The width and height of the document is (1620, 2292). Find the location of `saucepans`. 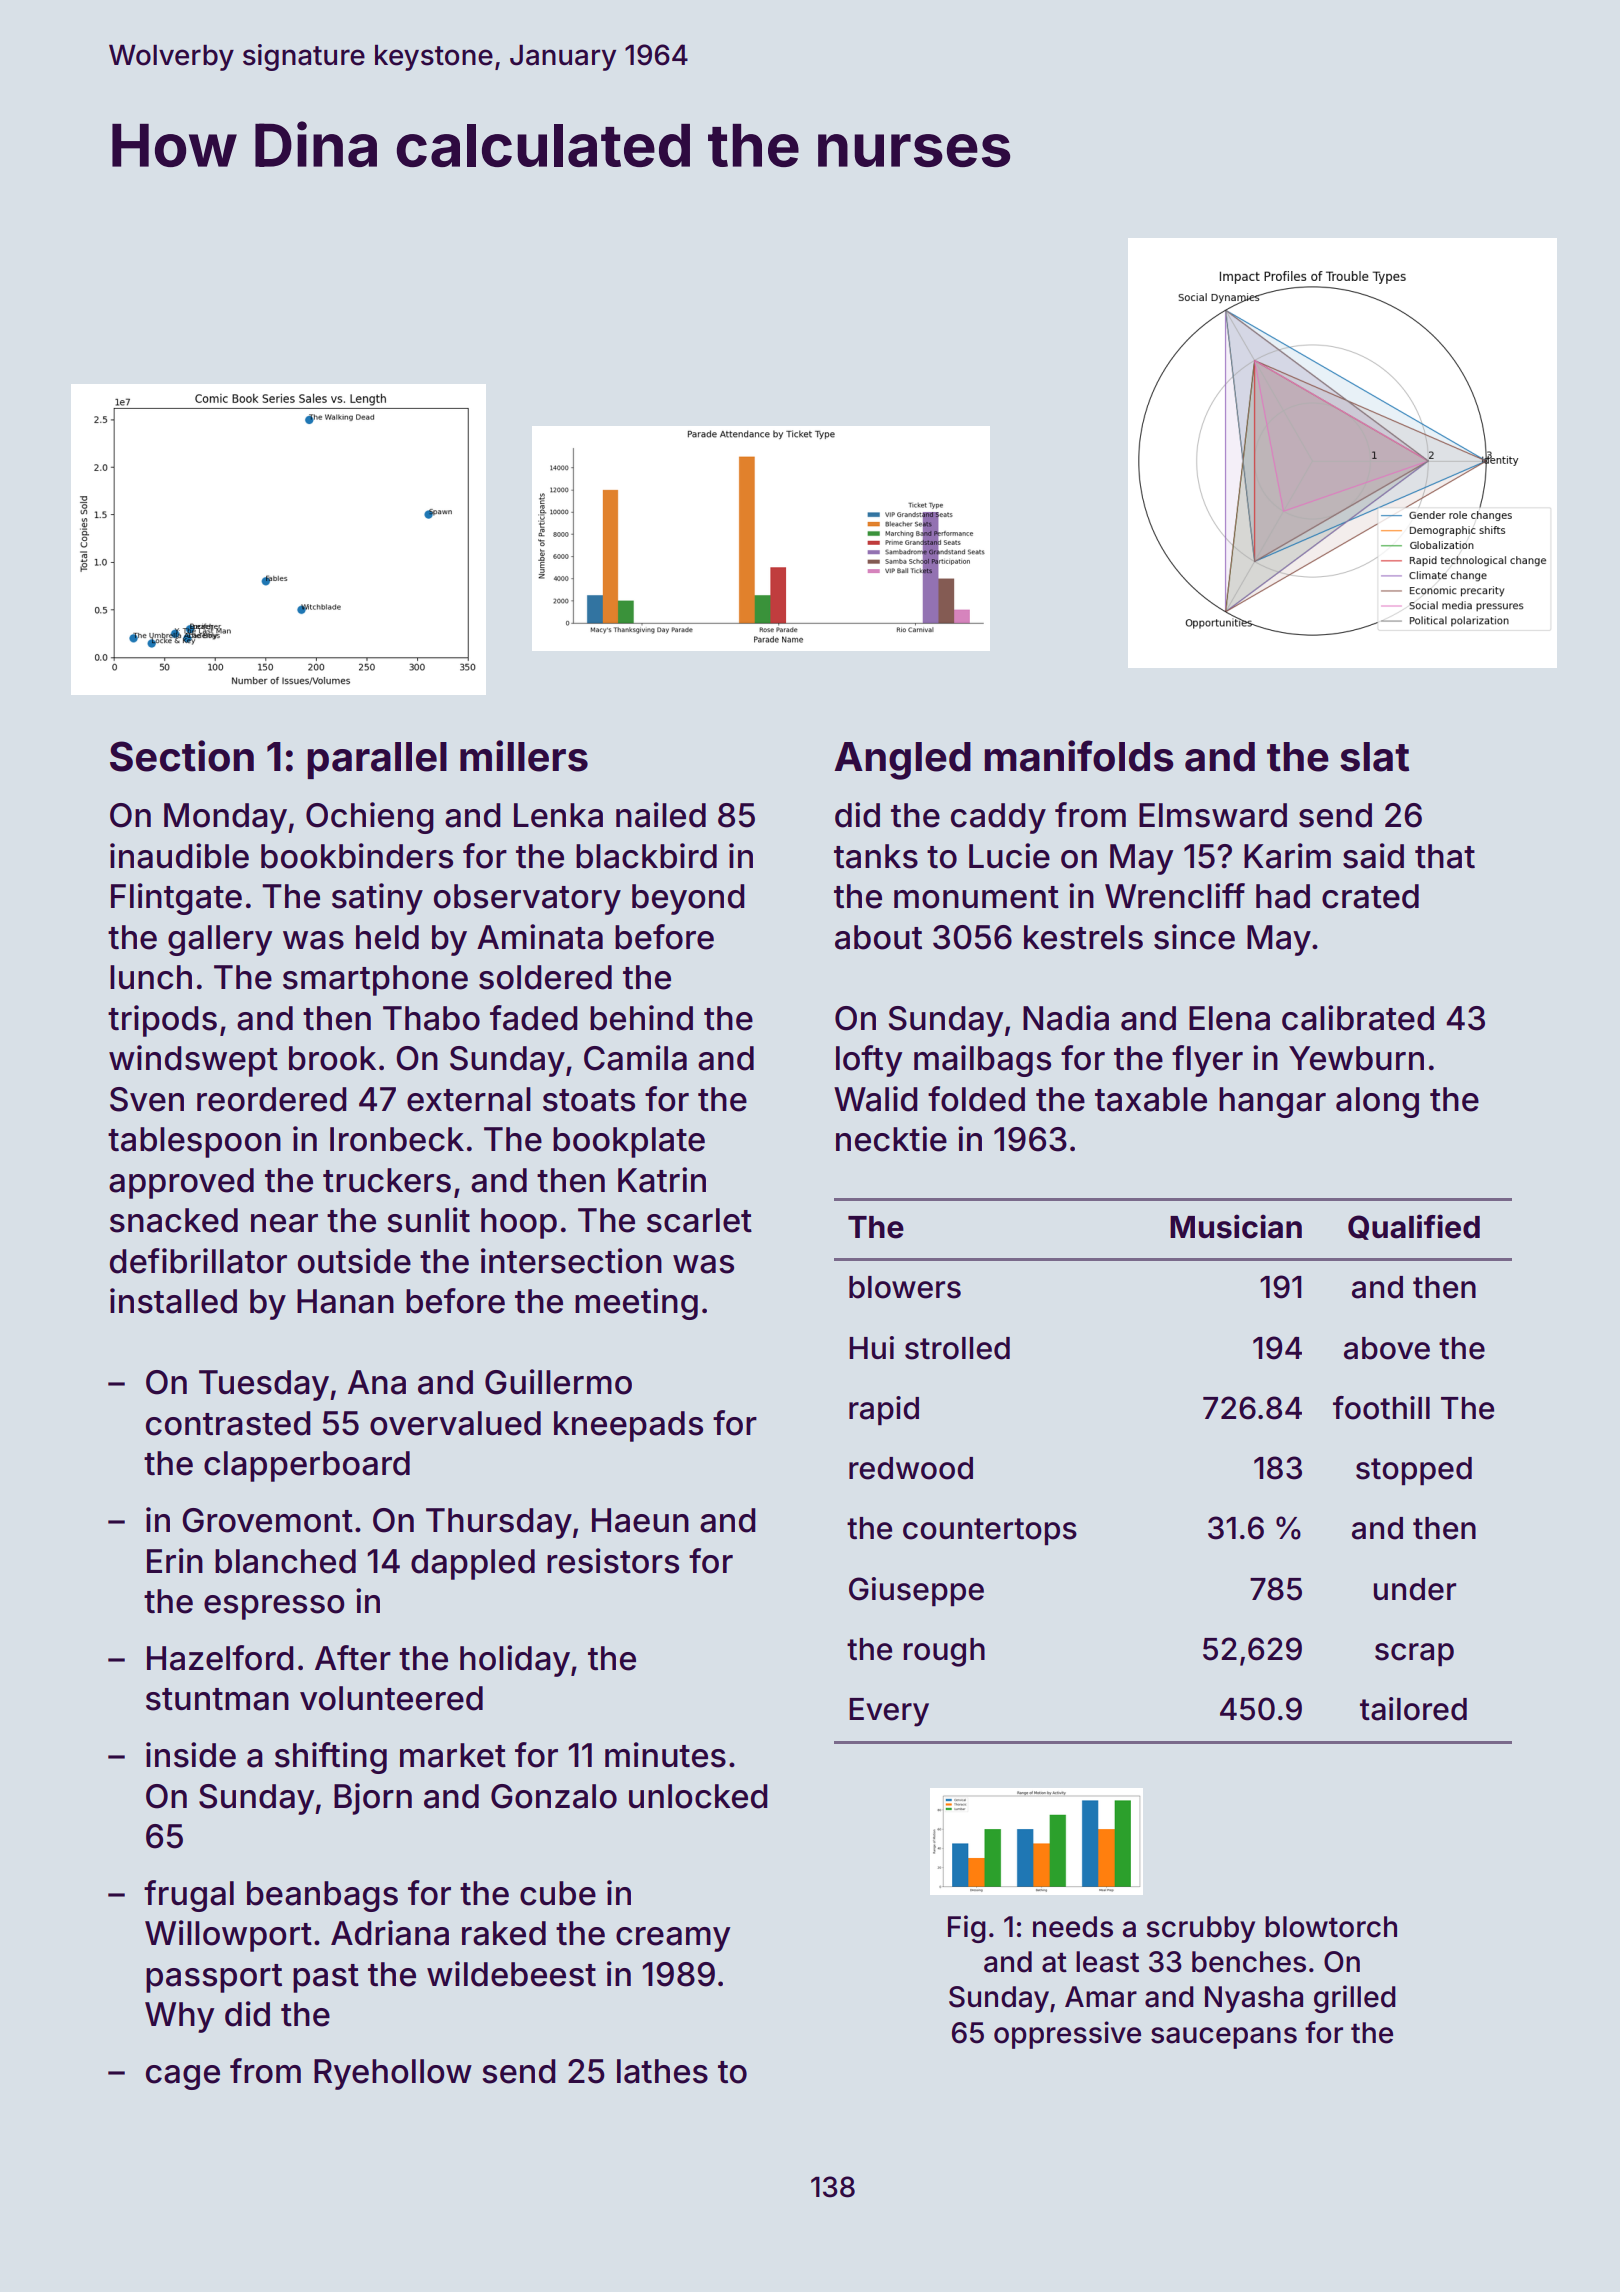

saucepans is located at coordinates (1224, 2038).
